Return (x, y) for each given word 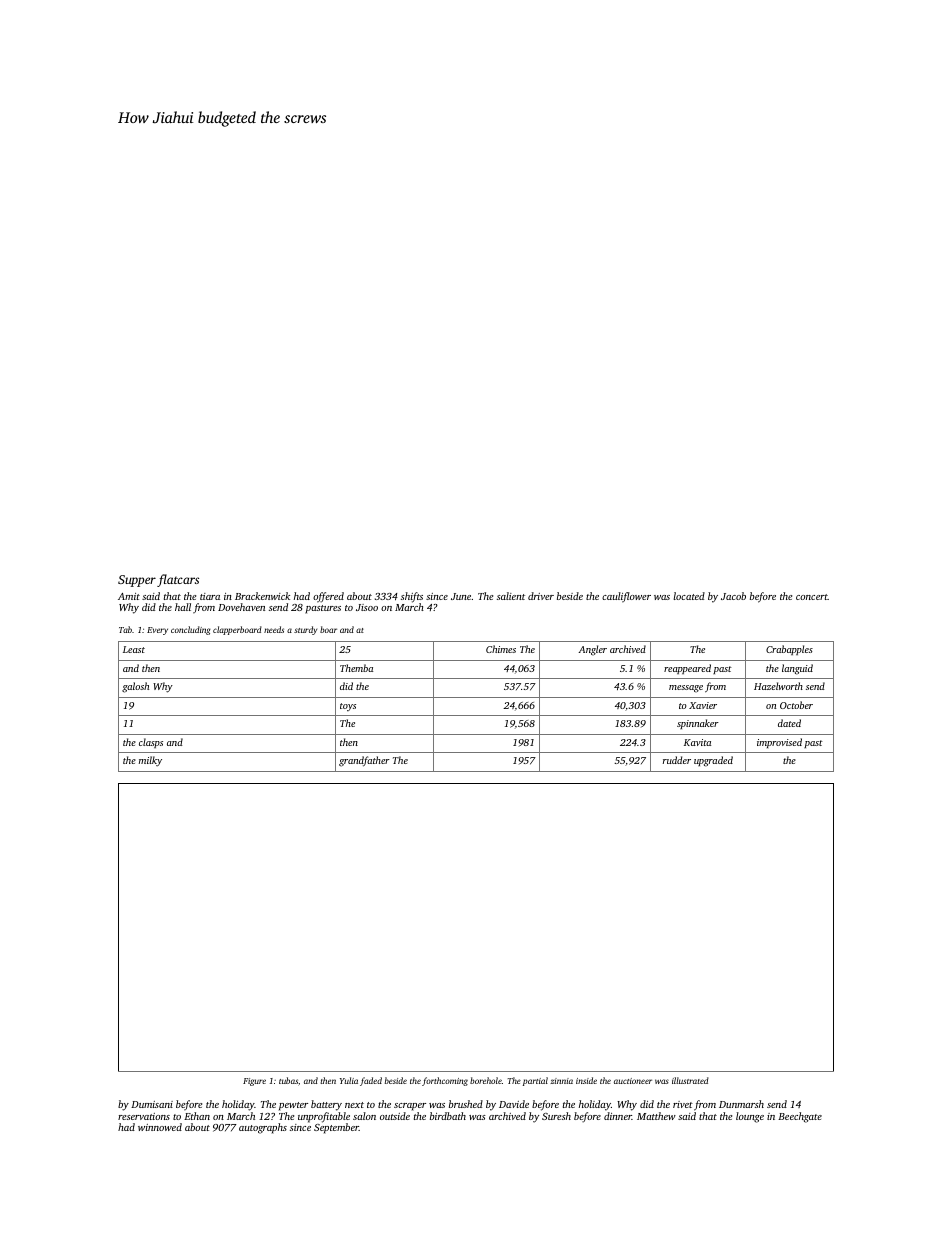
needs (274, 629)
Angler (592, 650)
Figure (254, 1082)
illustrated (690, 1080)
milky (150, 761)
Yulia (349, 1080)
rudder (677, 760)
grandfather (364, 761)
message (686, 689)
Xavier (703, 705)
